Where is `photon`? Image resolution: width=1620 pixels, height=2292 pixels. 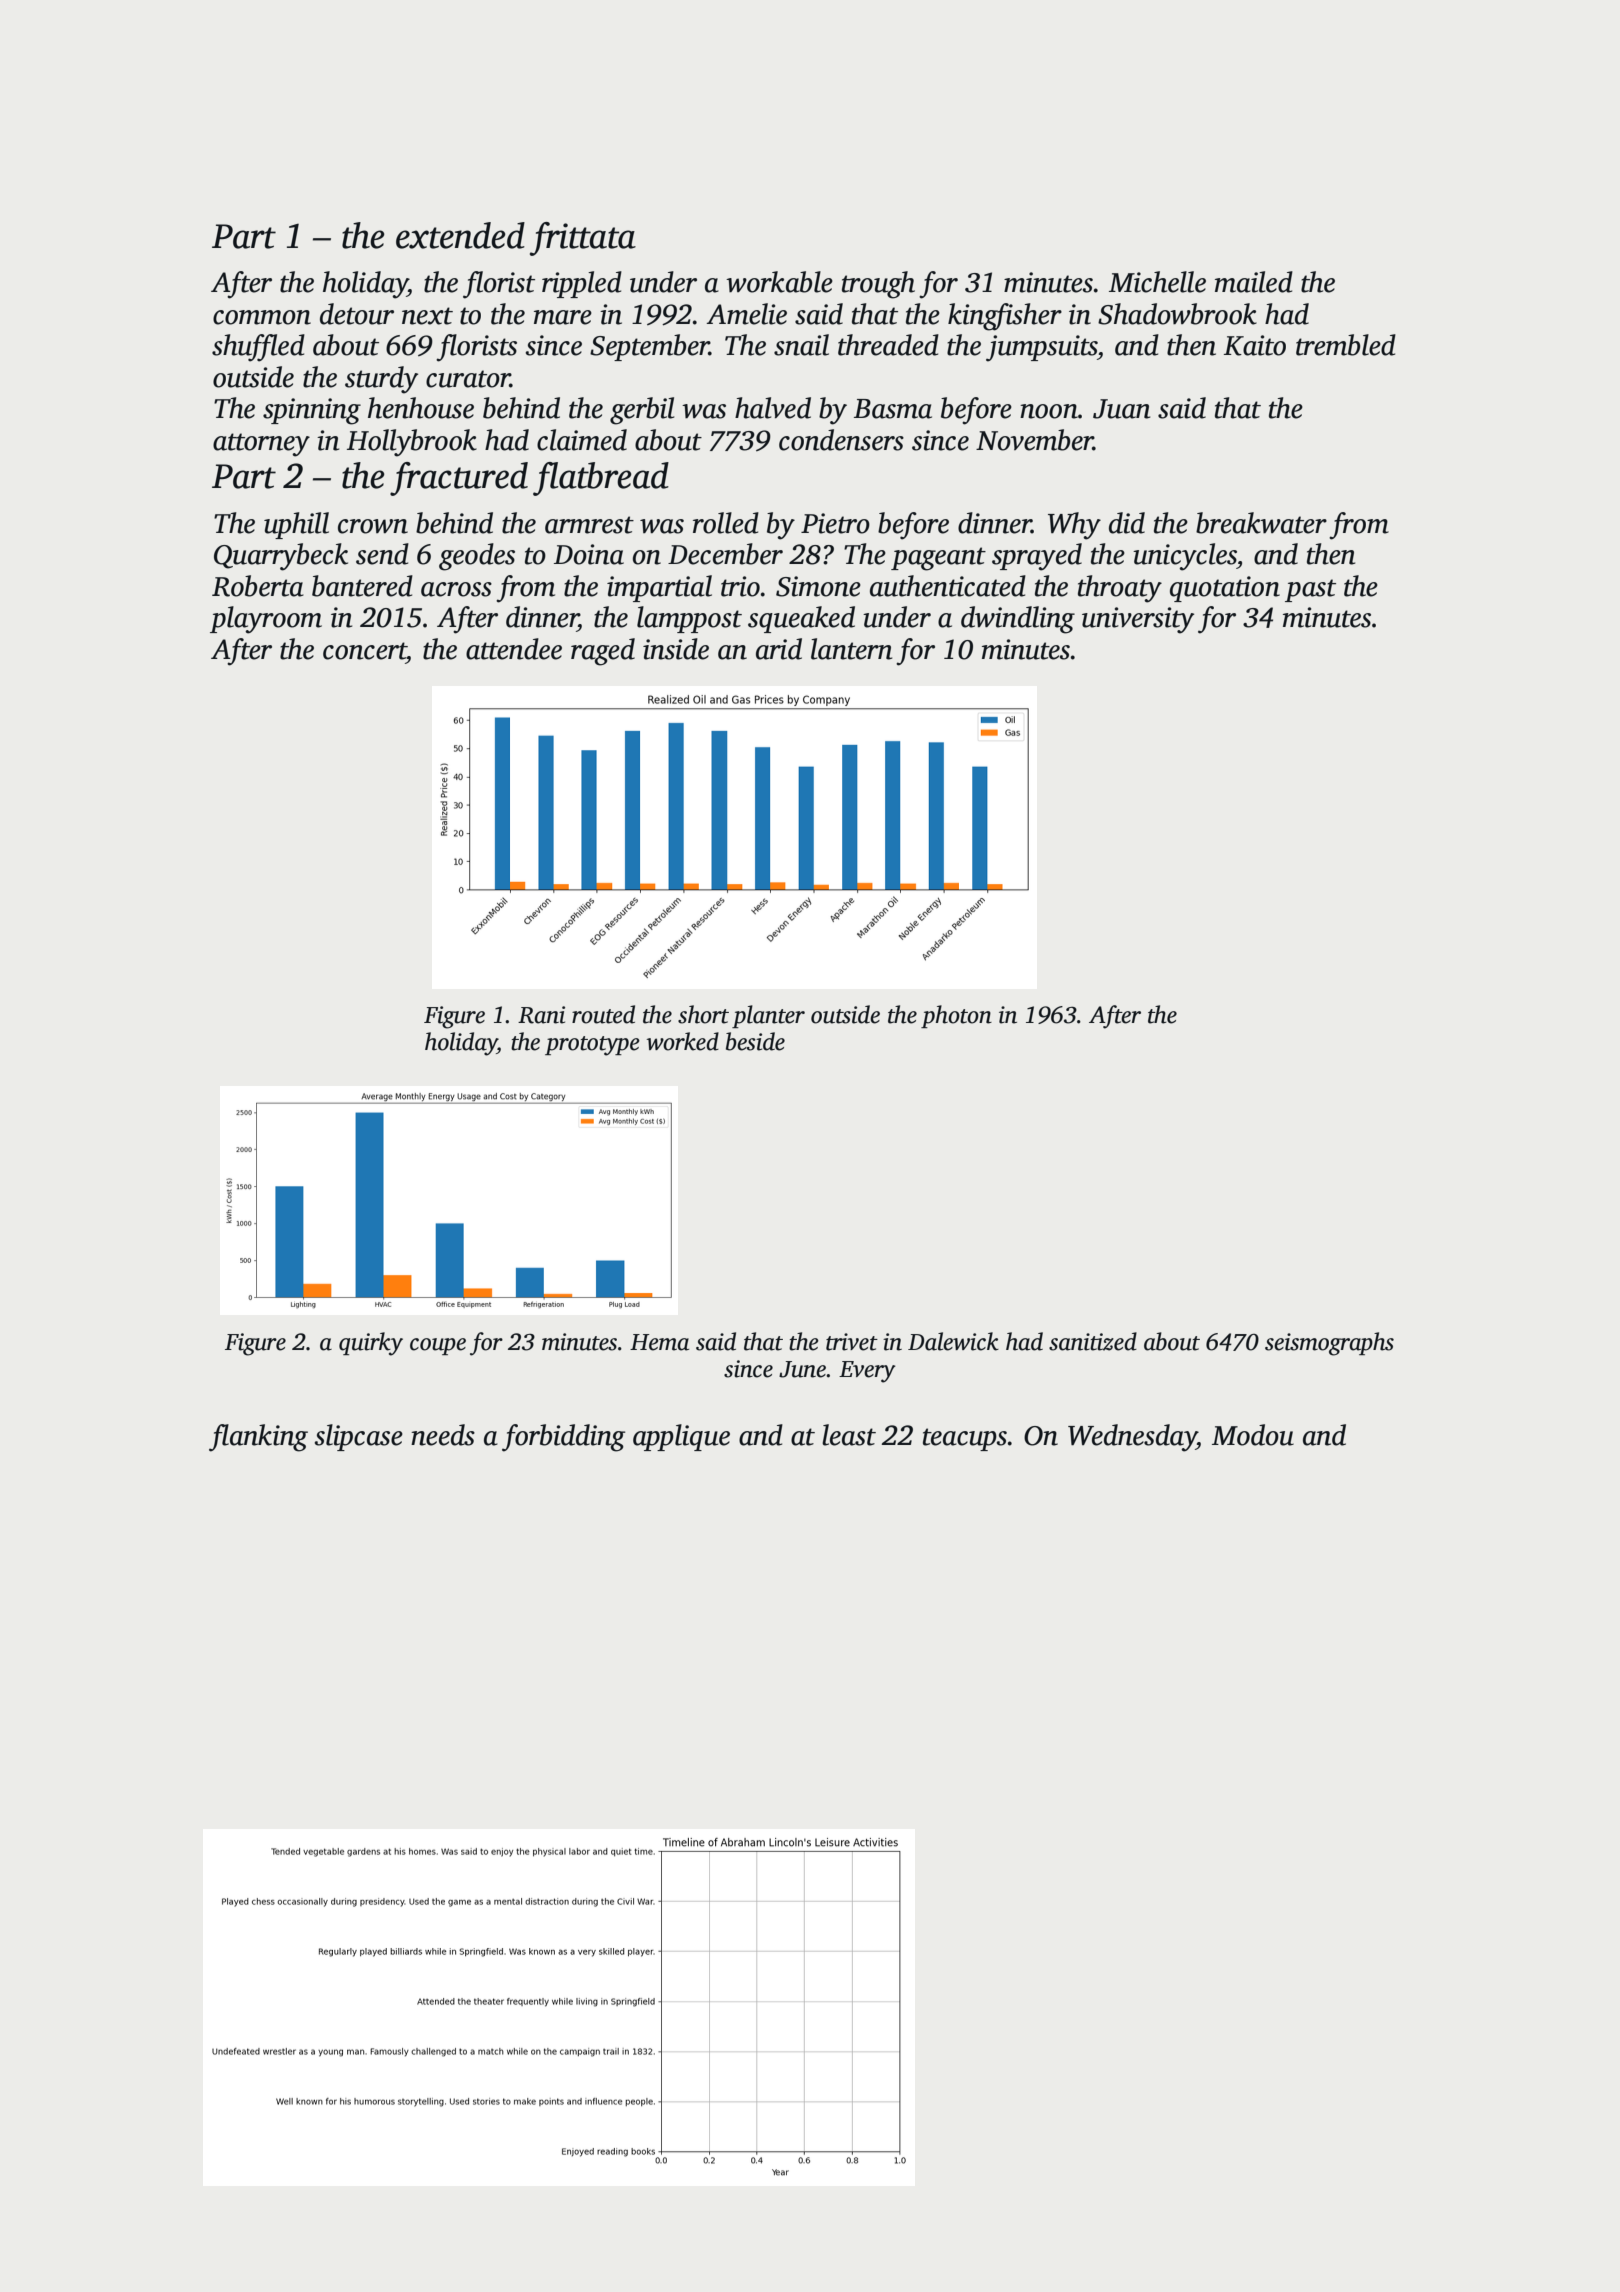
photon is located at coordinates (956, 1016).
